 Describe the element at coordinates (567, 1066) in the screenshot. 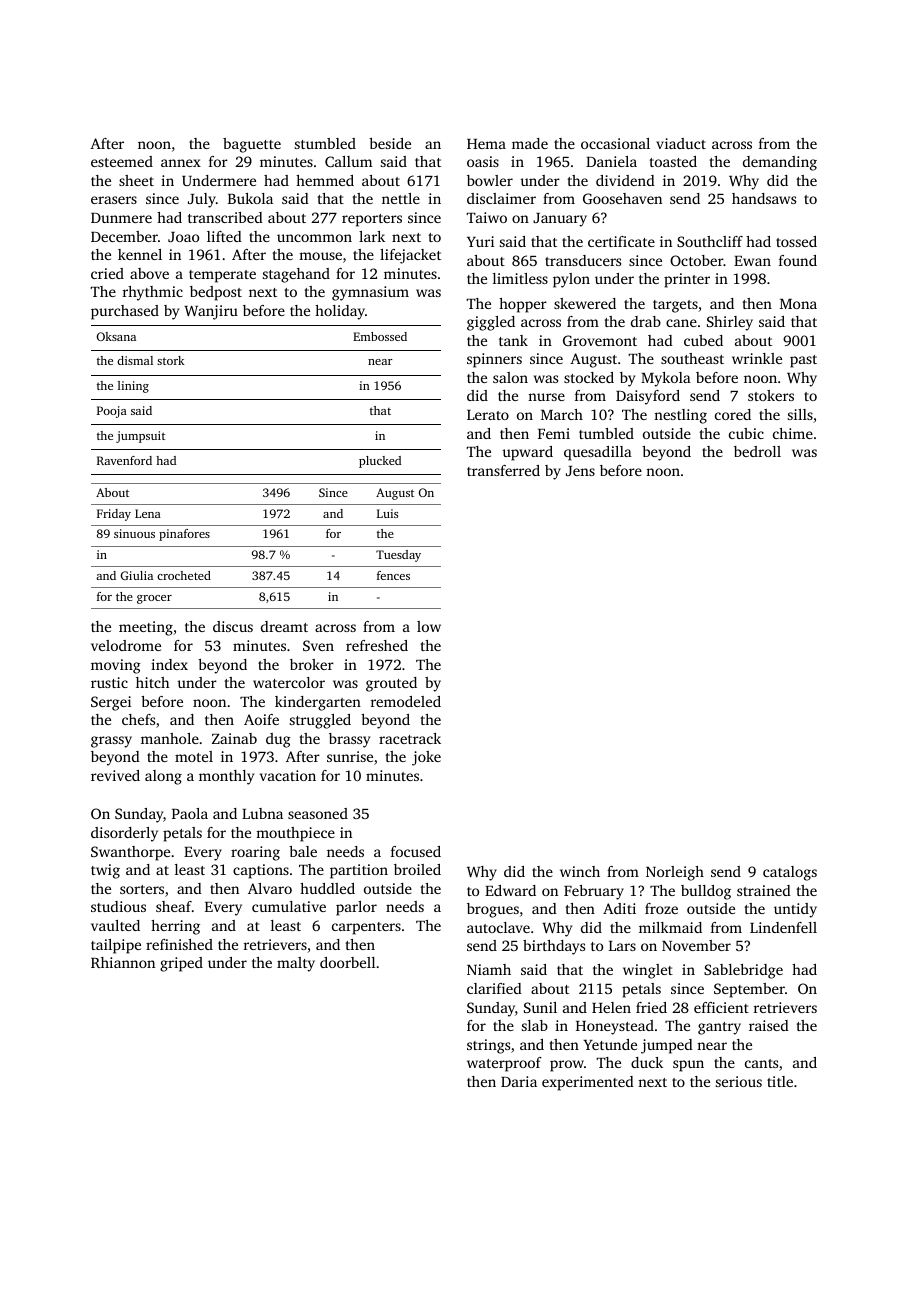

I see `prow` at that location.
